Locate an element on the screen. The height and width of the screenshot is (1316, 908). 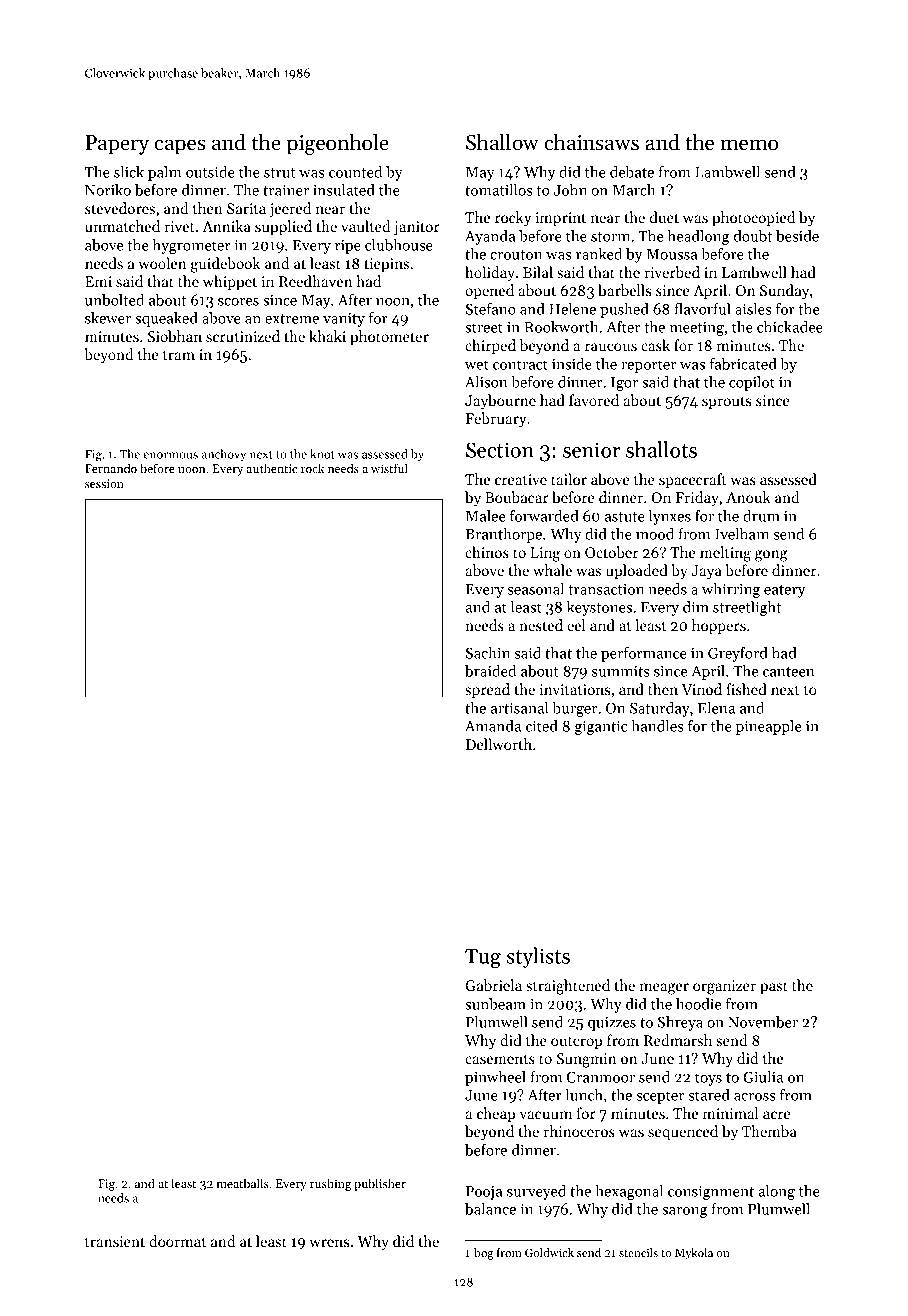
transient is located at coordinates (115, 1241).
